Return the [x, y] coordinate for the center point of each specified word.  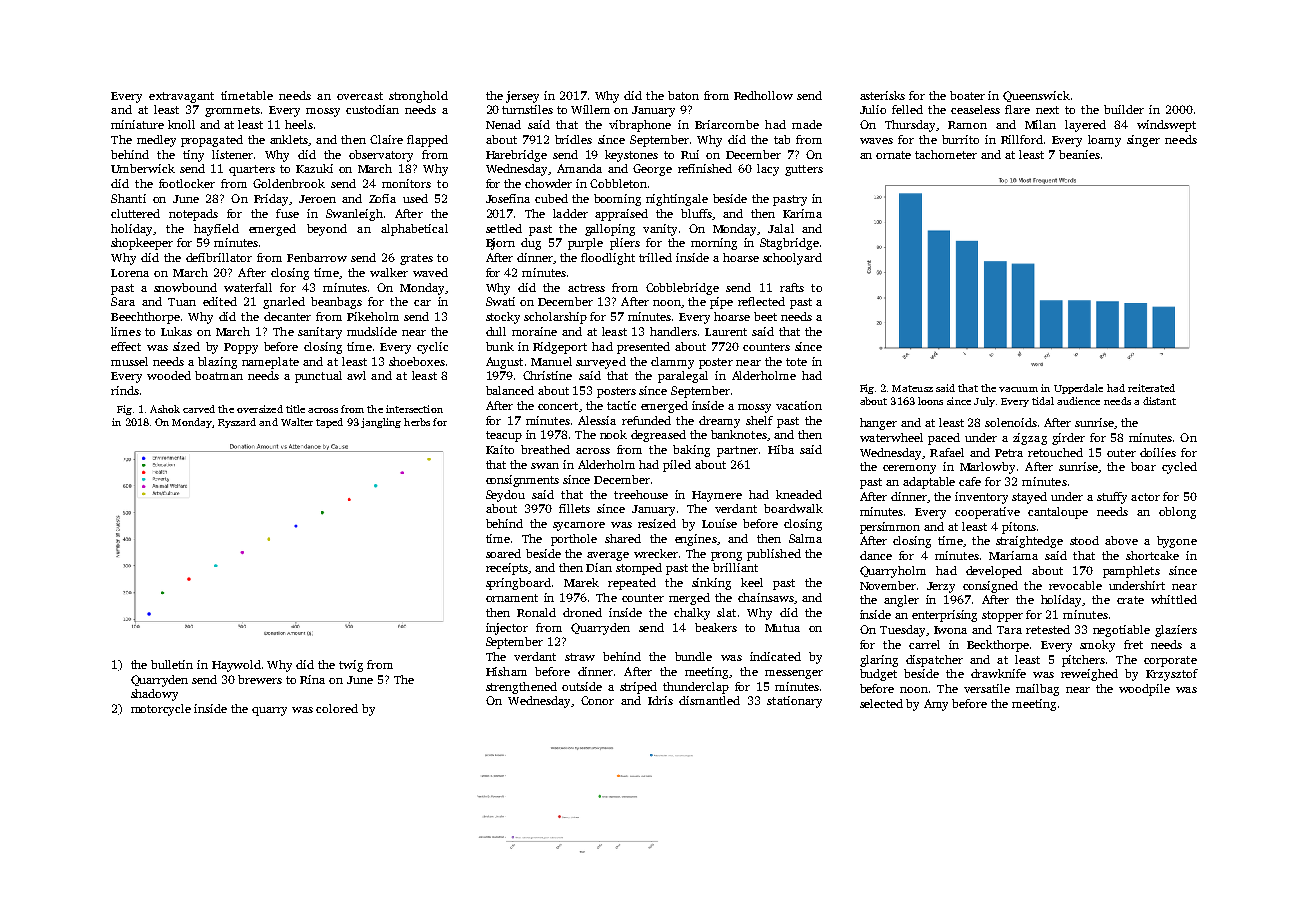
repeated [632, 584]
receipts [507, 569]
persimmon [890, 528]
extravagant [181, 97]
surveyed [601, 363]
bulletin [172, 664]
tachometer [946, 154]
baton [683, 95]
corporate [1170, 661]
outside [582, 686]
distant [1159, 401]
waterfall [248, 287]
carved [199, 409]
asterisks [882, 95]
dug [531, 244]
